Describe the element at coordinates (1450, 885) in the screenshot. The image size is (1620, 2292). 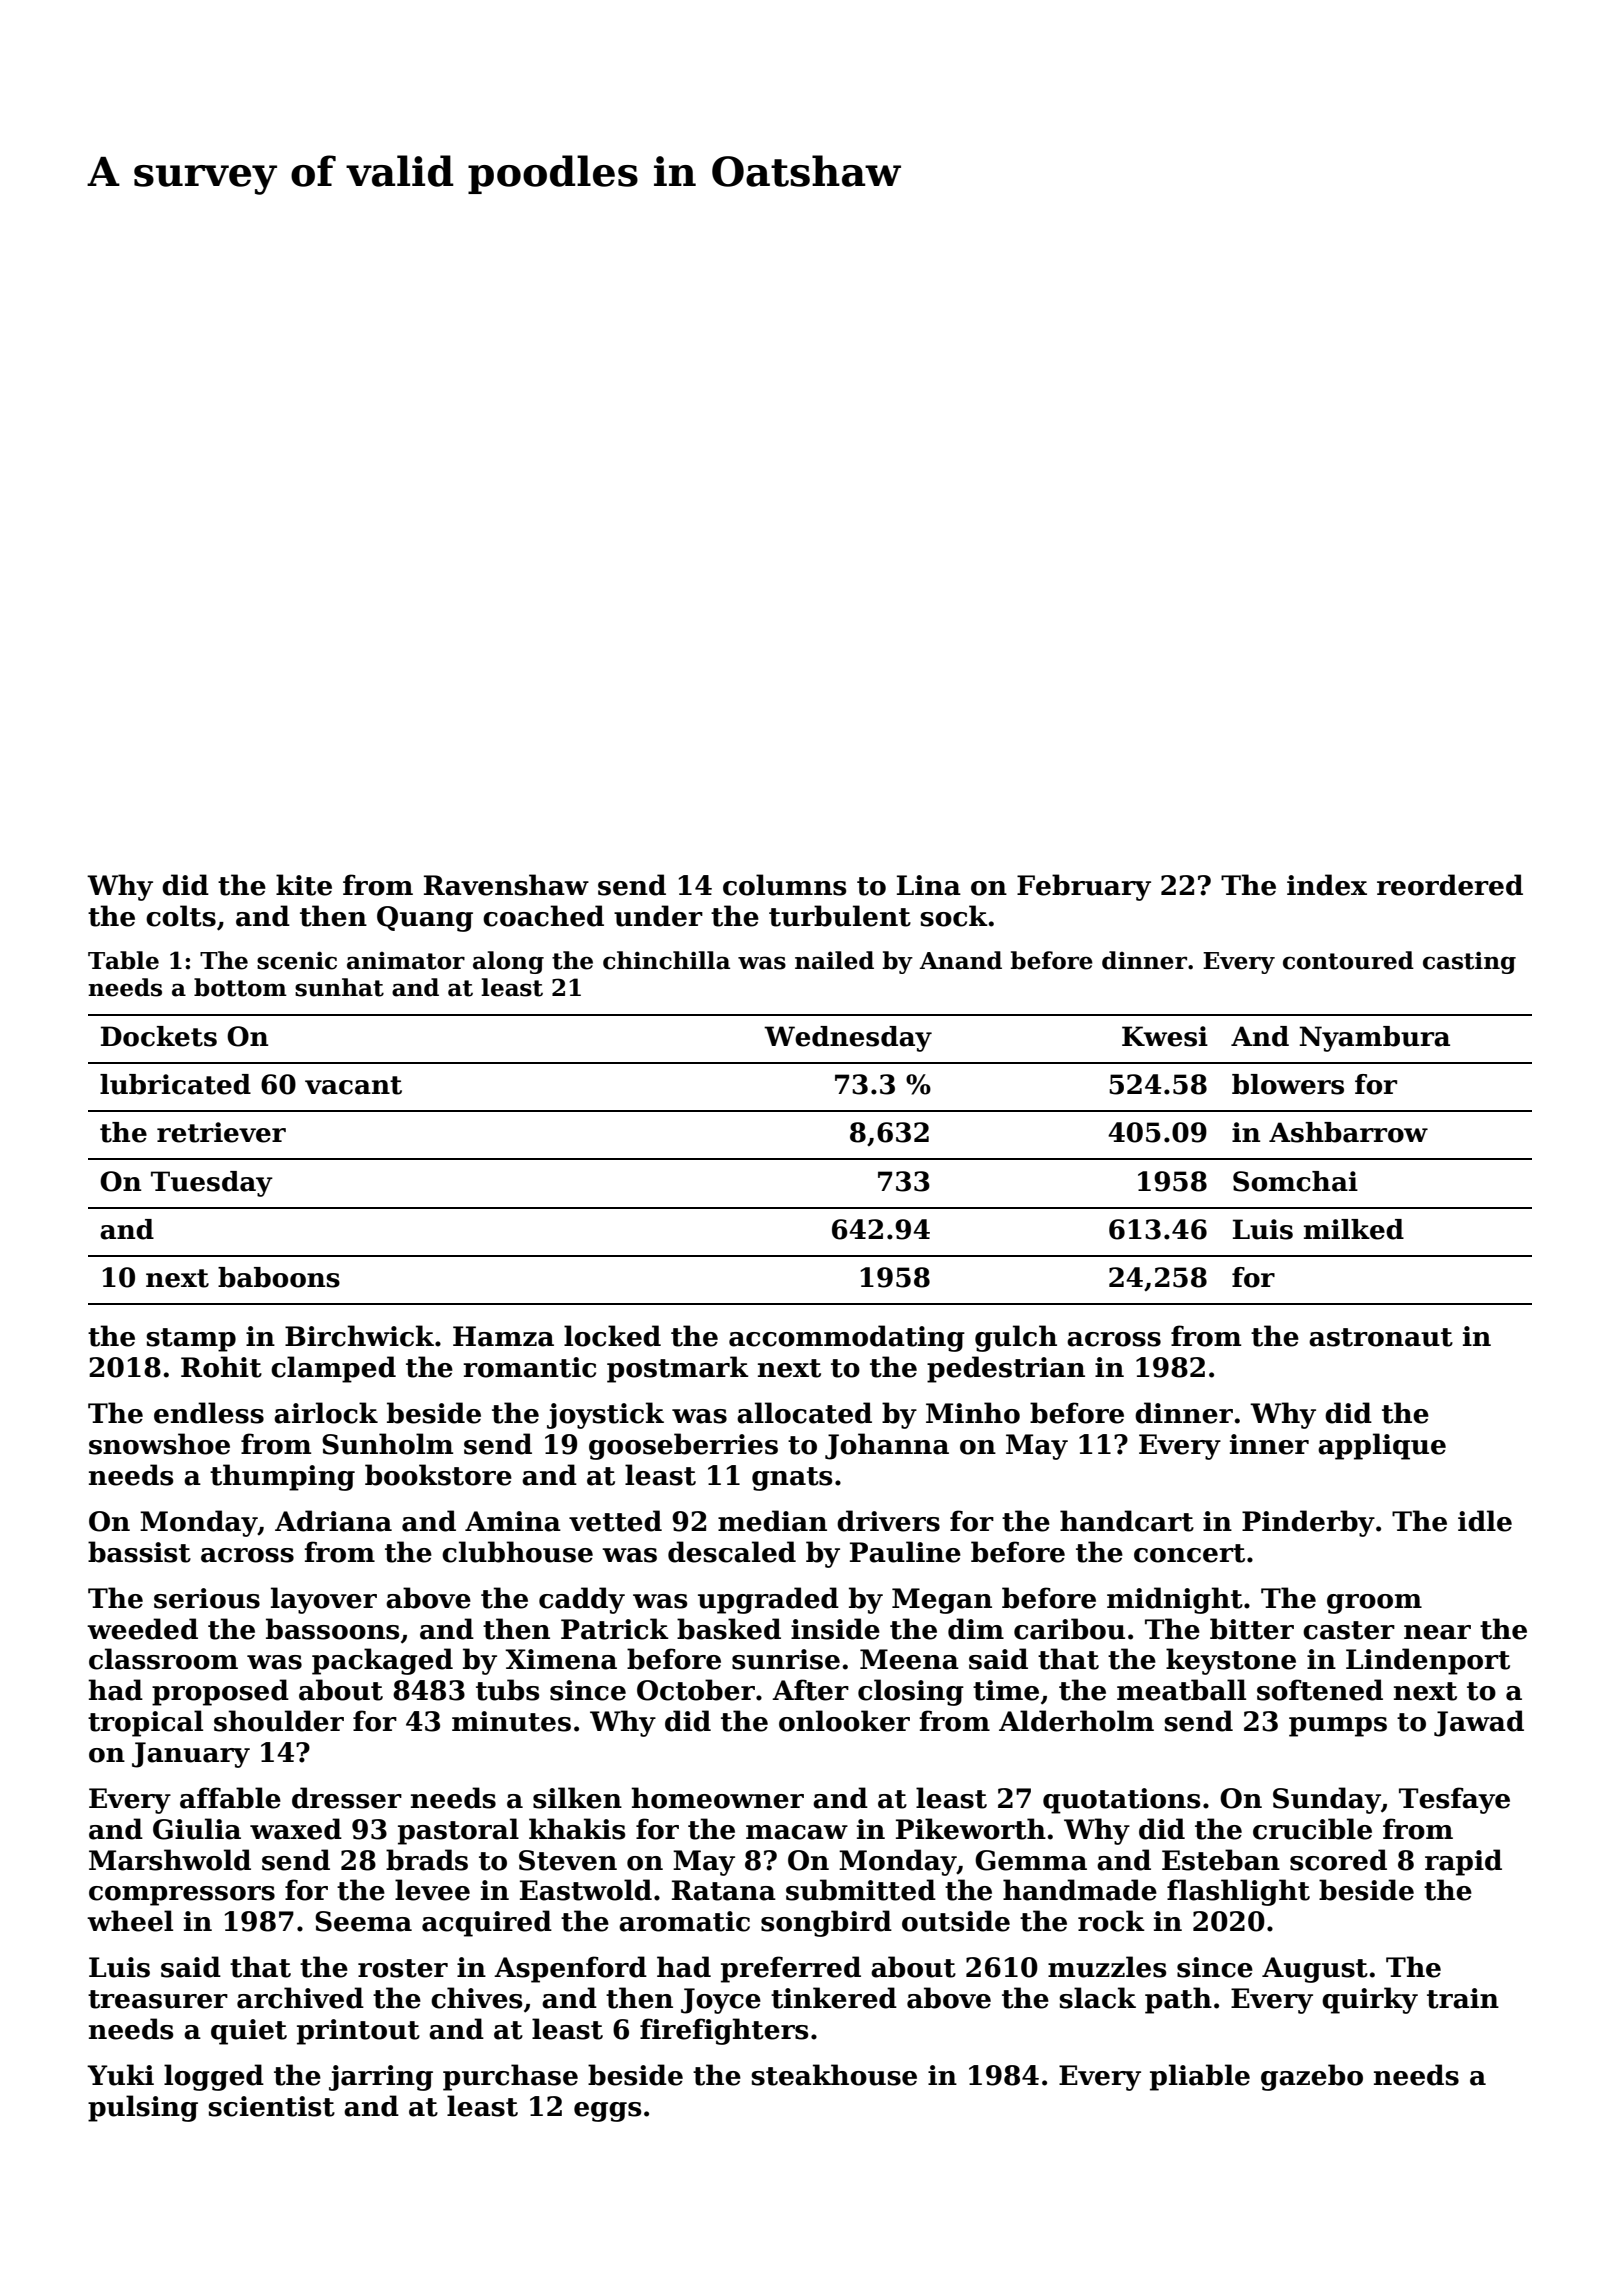
I see `reordered` at that location.
